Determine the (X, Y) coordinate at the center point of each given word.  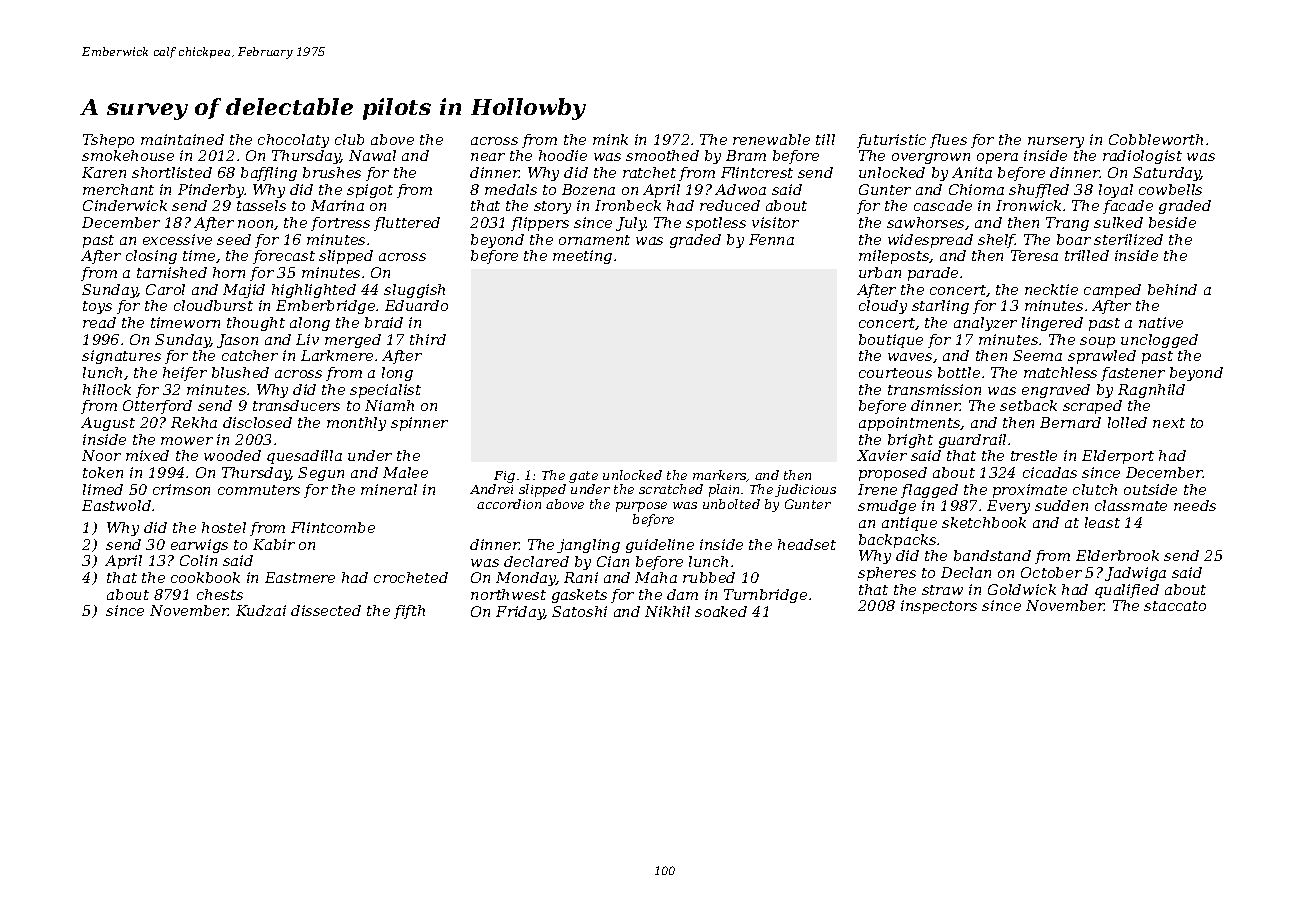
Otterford (157, 407)
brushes (332, 172)
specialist (385, 391)
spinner (419, 424)
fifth (409, 612)
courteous (895, 373)
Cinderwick (125, 205)
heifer (185, 374)
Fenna (771, 239)
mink (610, 139)
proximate (1030, 491)
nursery (1056, 142)
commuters (259, 490)
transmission (934, 389)
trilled (1087, 255)
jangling (588, 546)
